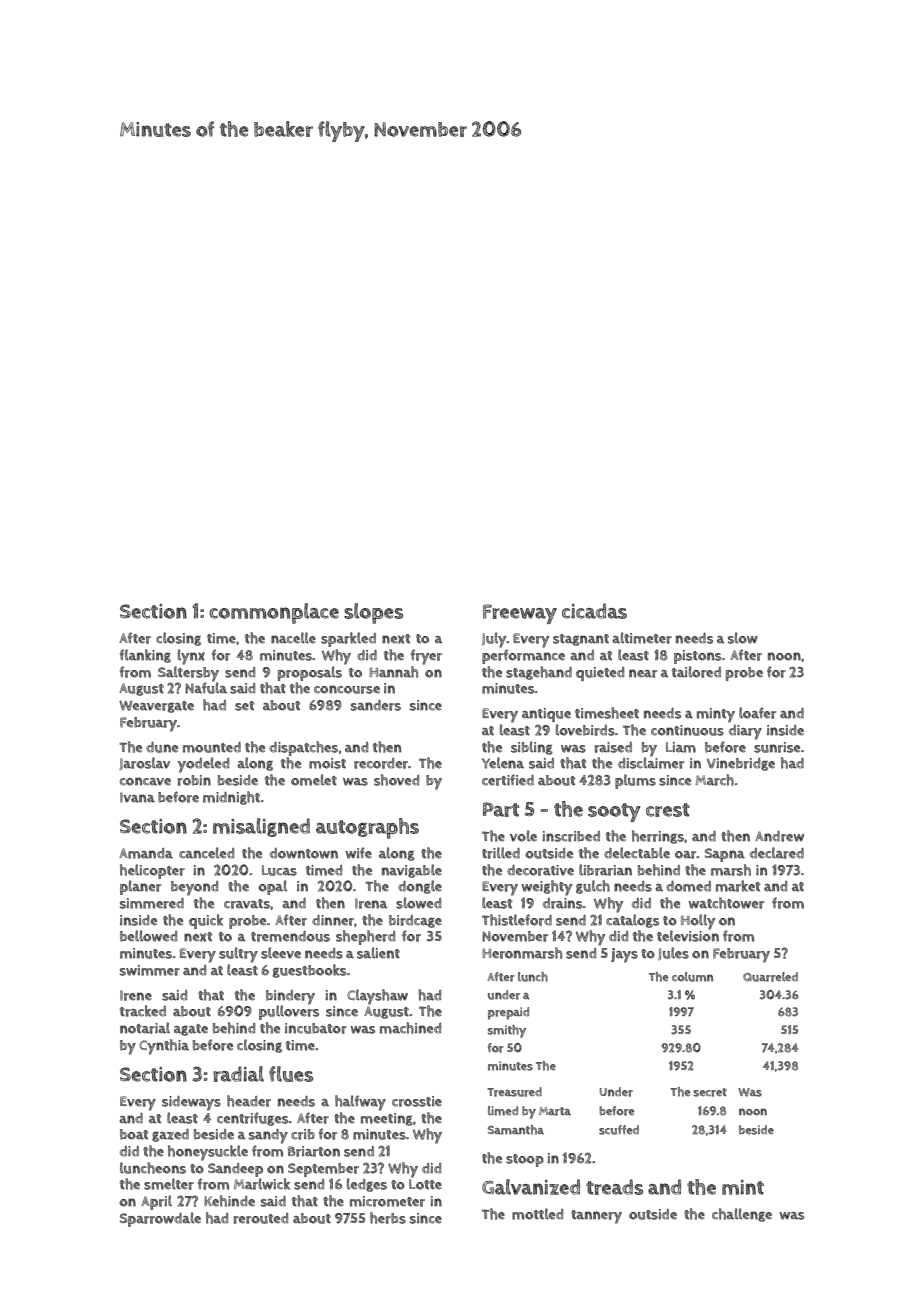 Image resolution: width=924 pixels, height=1308 pixels. What do you see at coordinates (517, 920) in the screenshot?
I see `Thistleford` at bounding box center [517, 920].
